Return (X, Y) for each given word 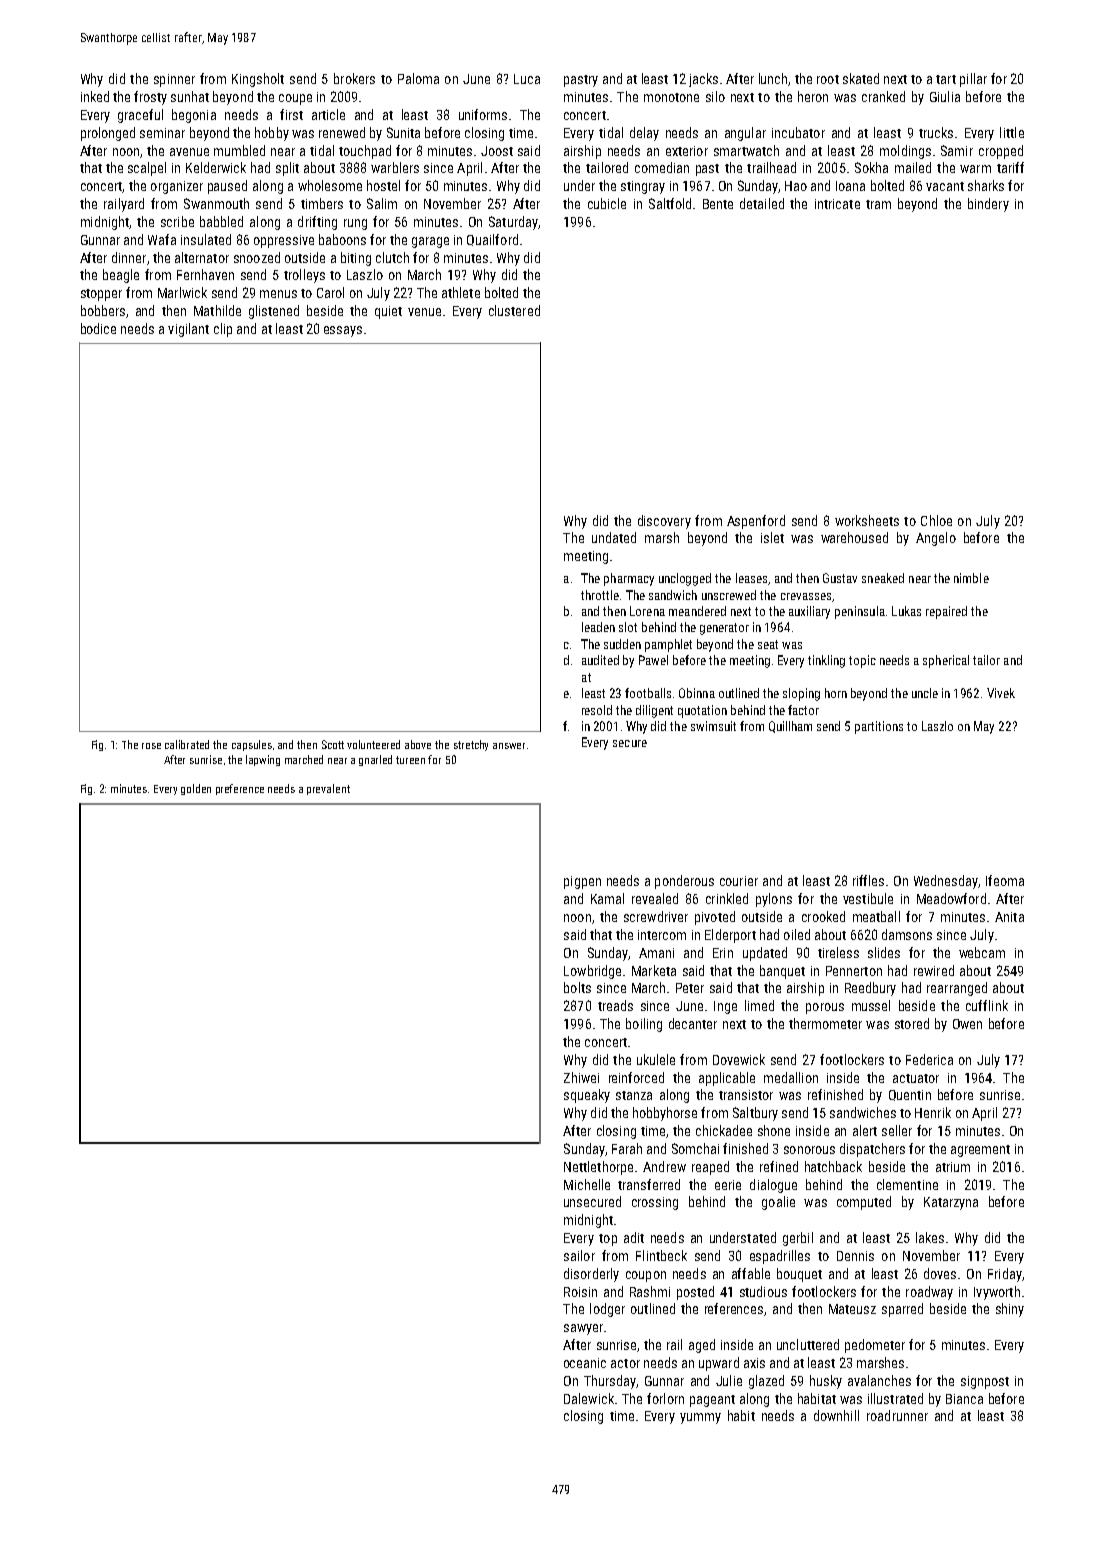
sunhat (190, 96)
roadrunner (897, 1415)
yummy (700, 1418)
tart (946, 79)
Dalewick (589, 1398)
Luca (527, 79)
